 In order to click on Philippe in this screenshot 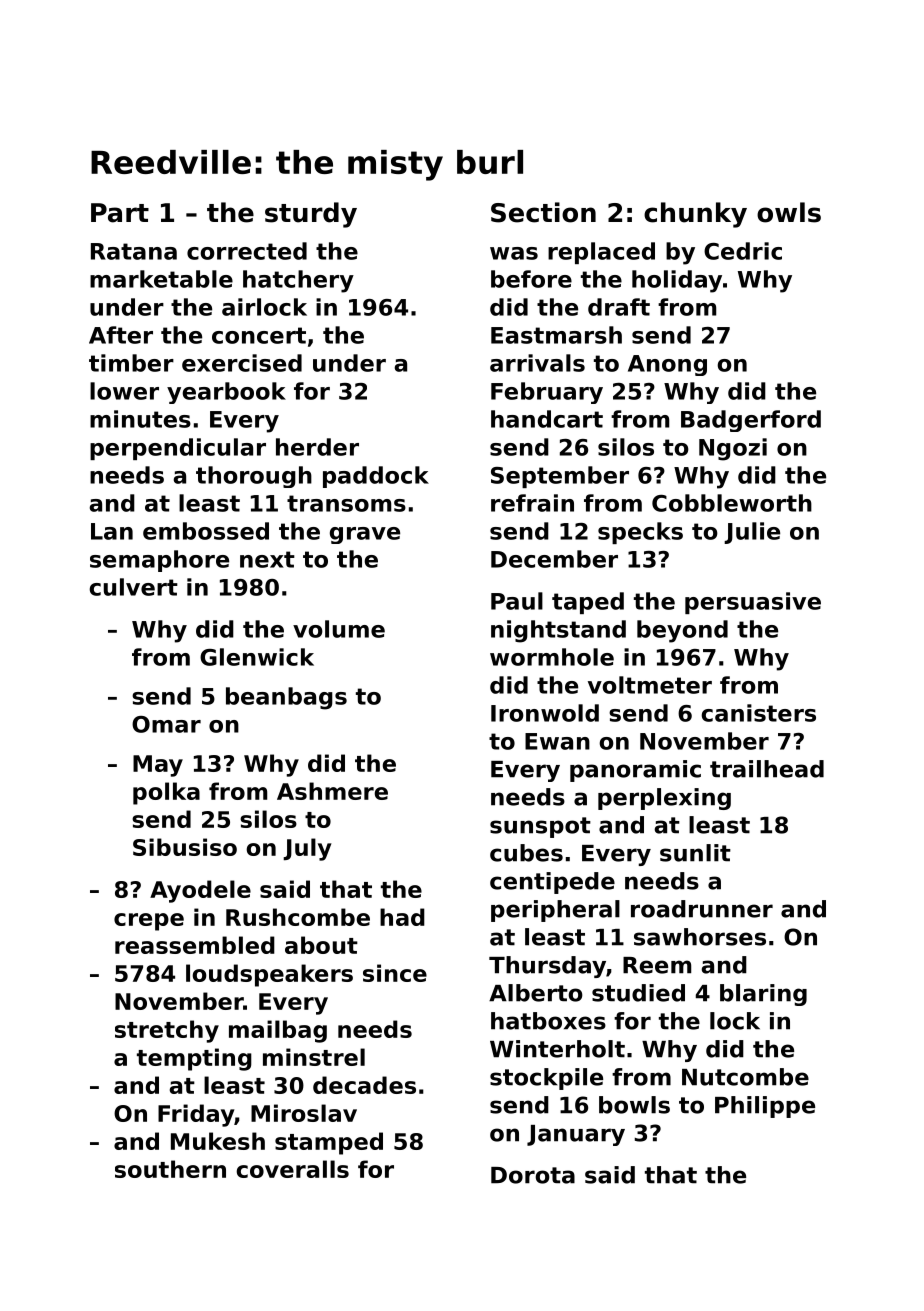, I will do `click(765, 1107)`.
